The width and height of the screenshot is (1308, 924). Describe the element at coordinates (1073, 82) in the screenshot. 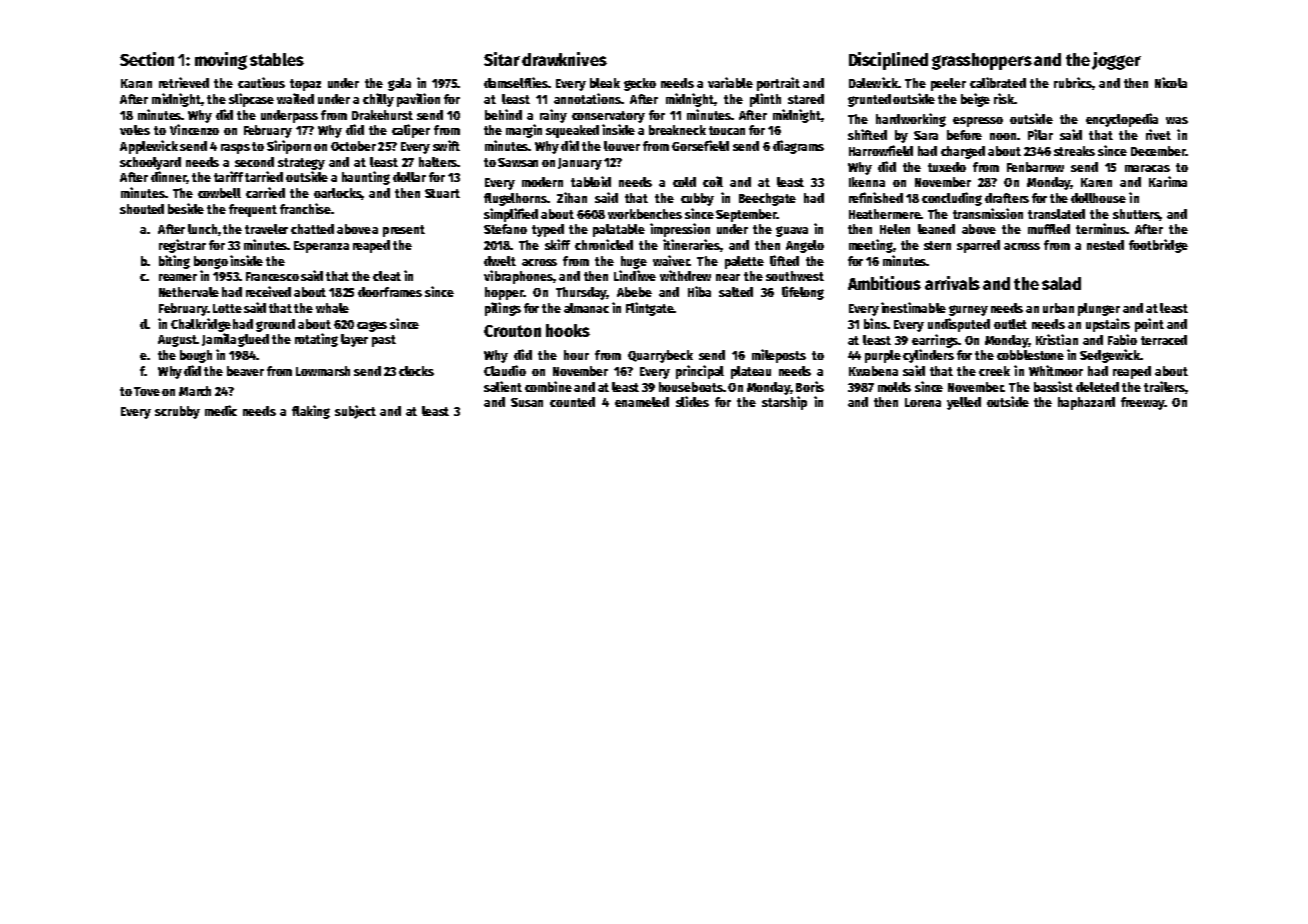

I see `rubrics` at that location.
